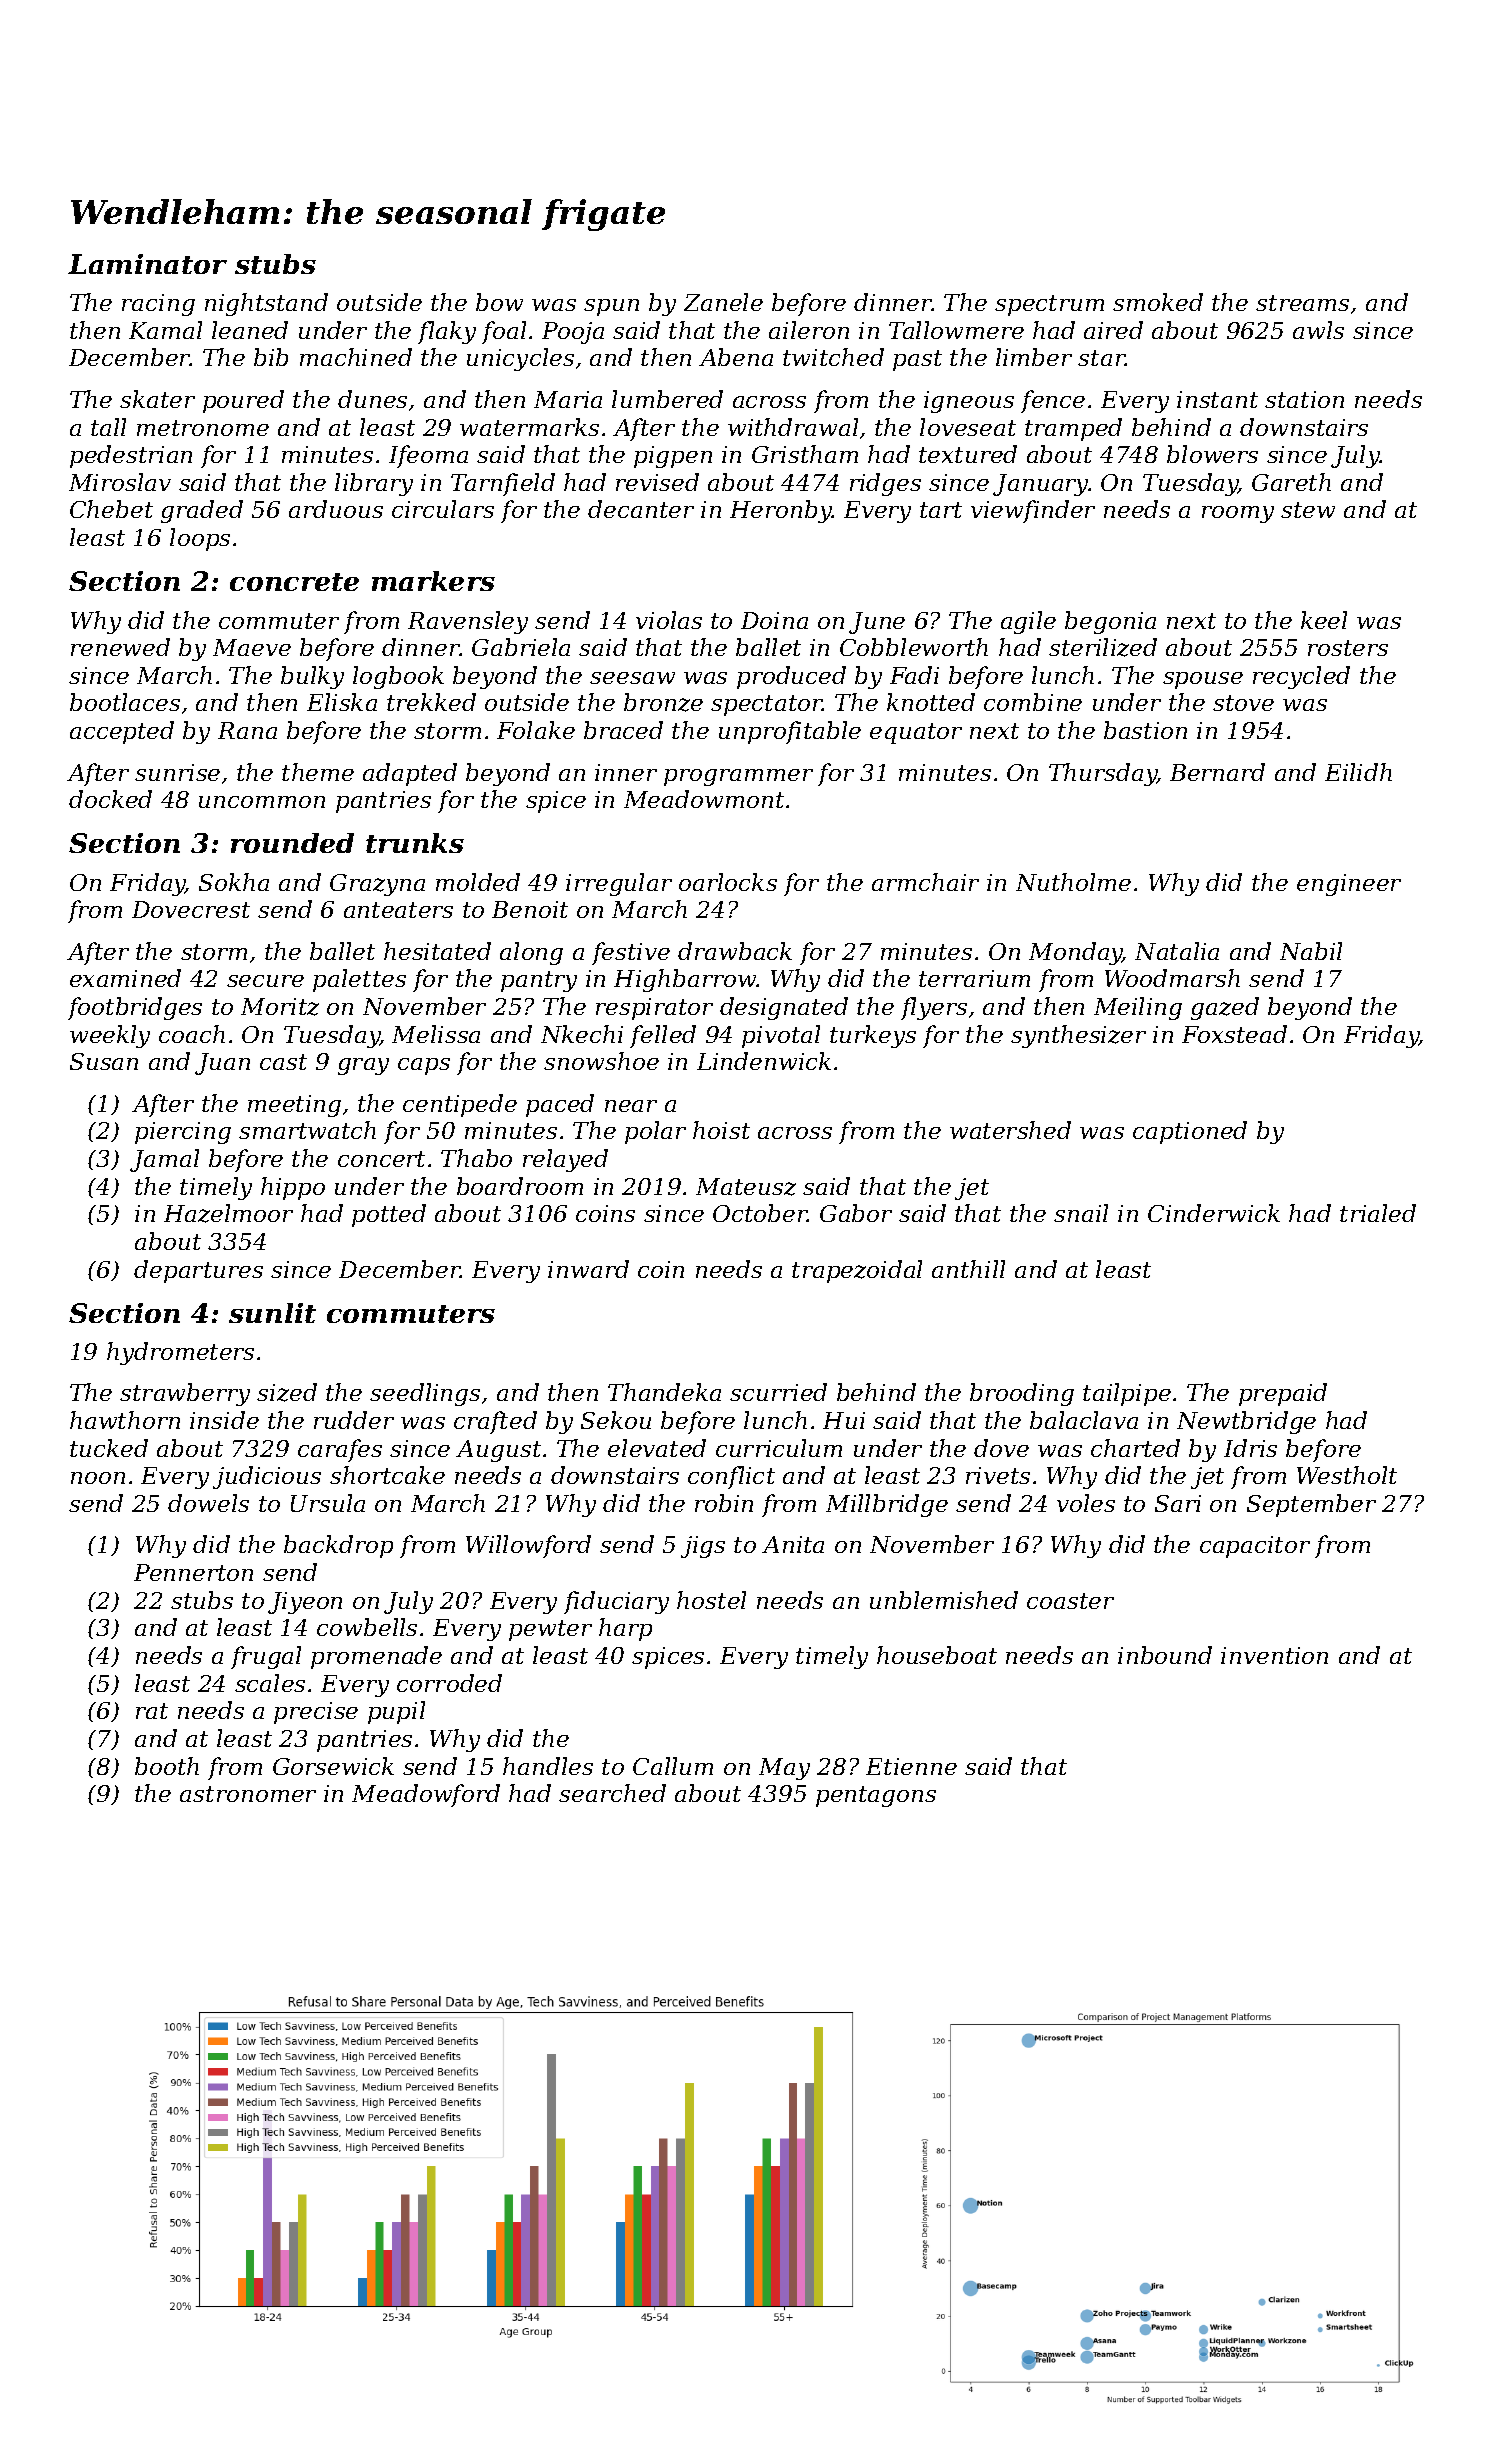  I want to click on Kamal, so click(165, 330).
